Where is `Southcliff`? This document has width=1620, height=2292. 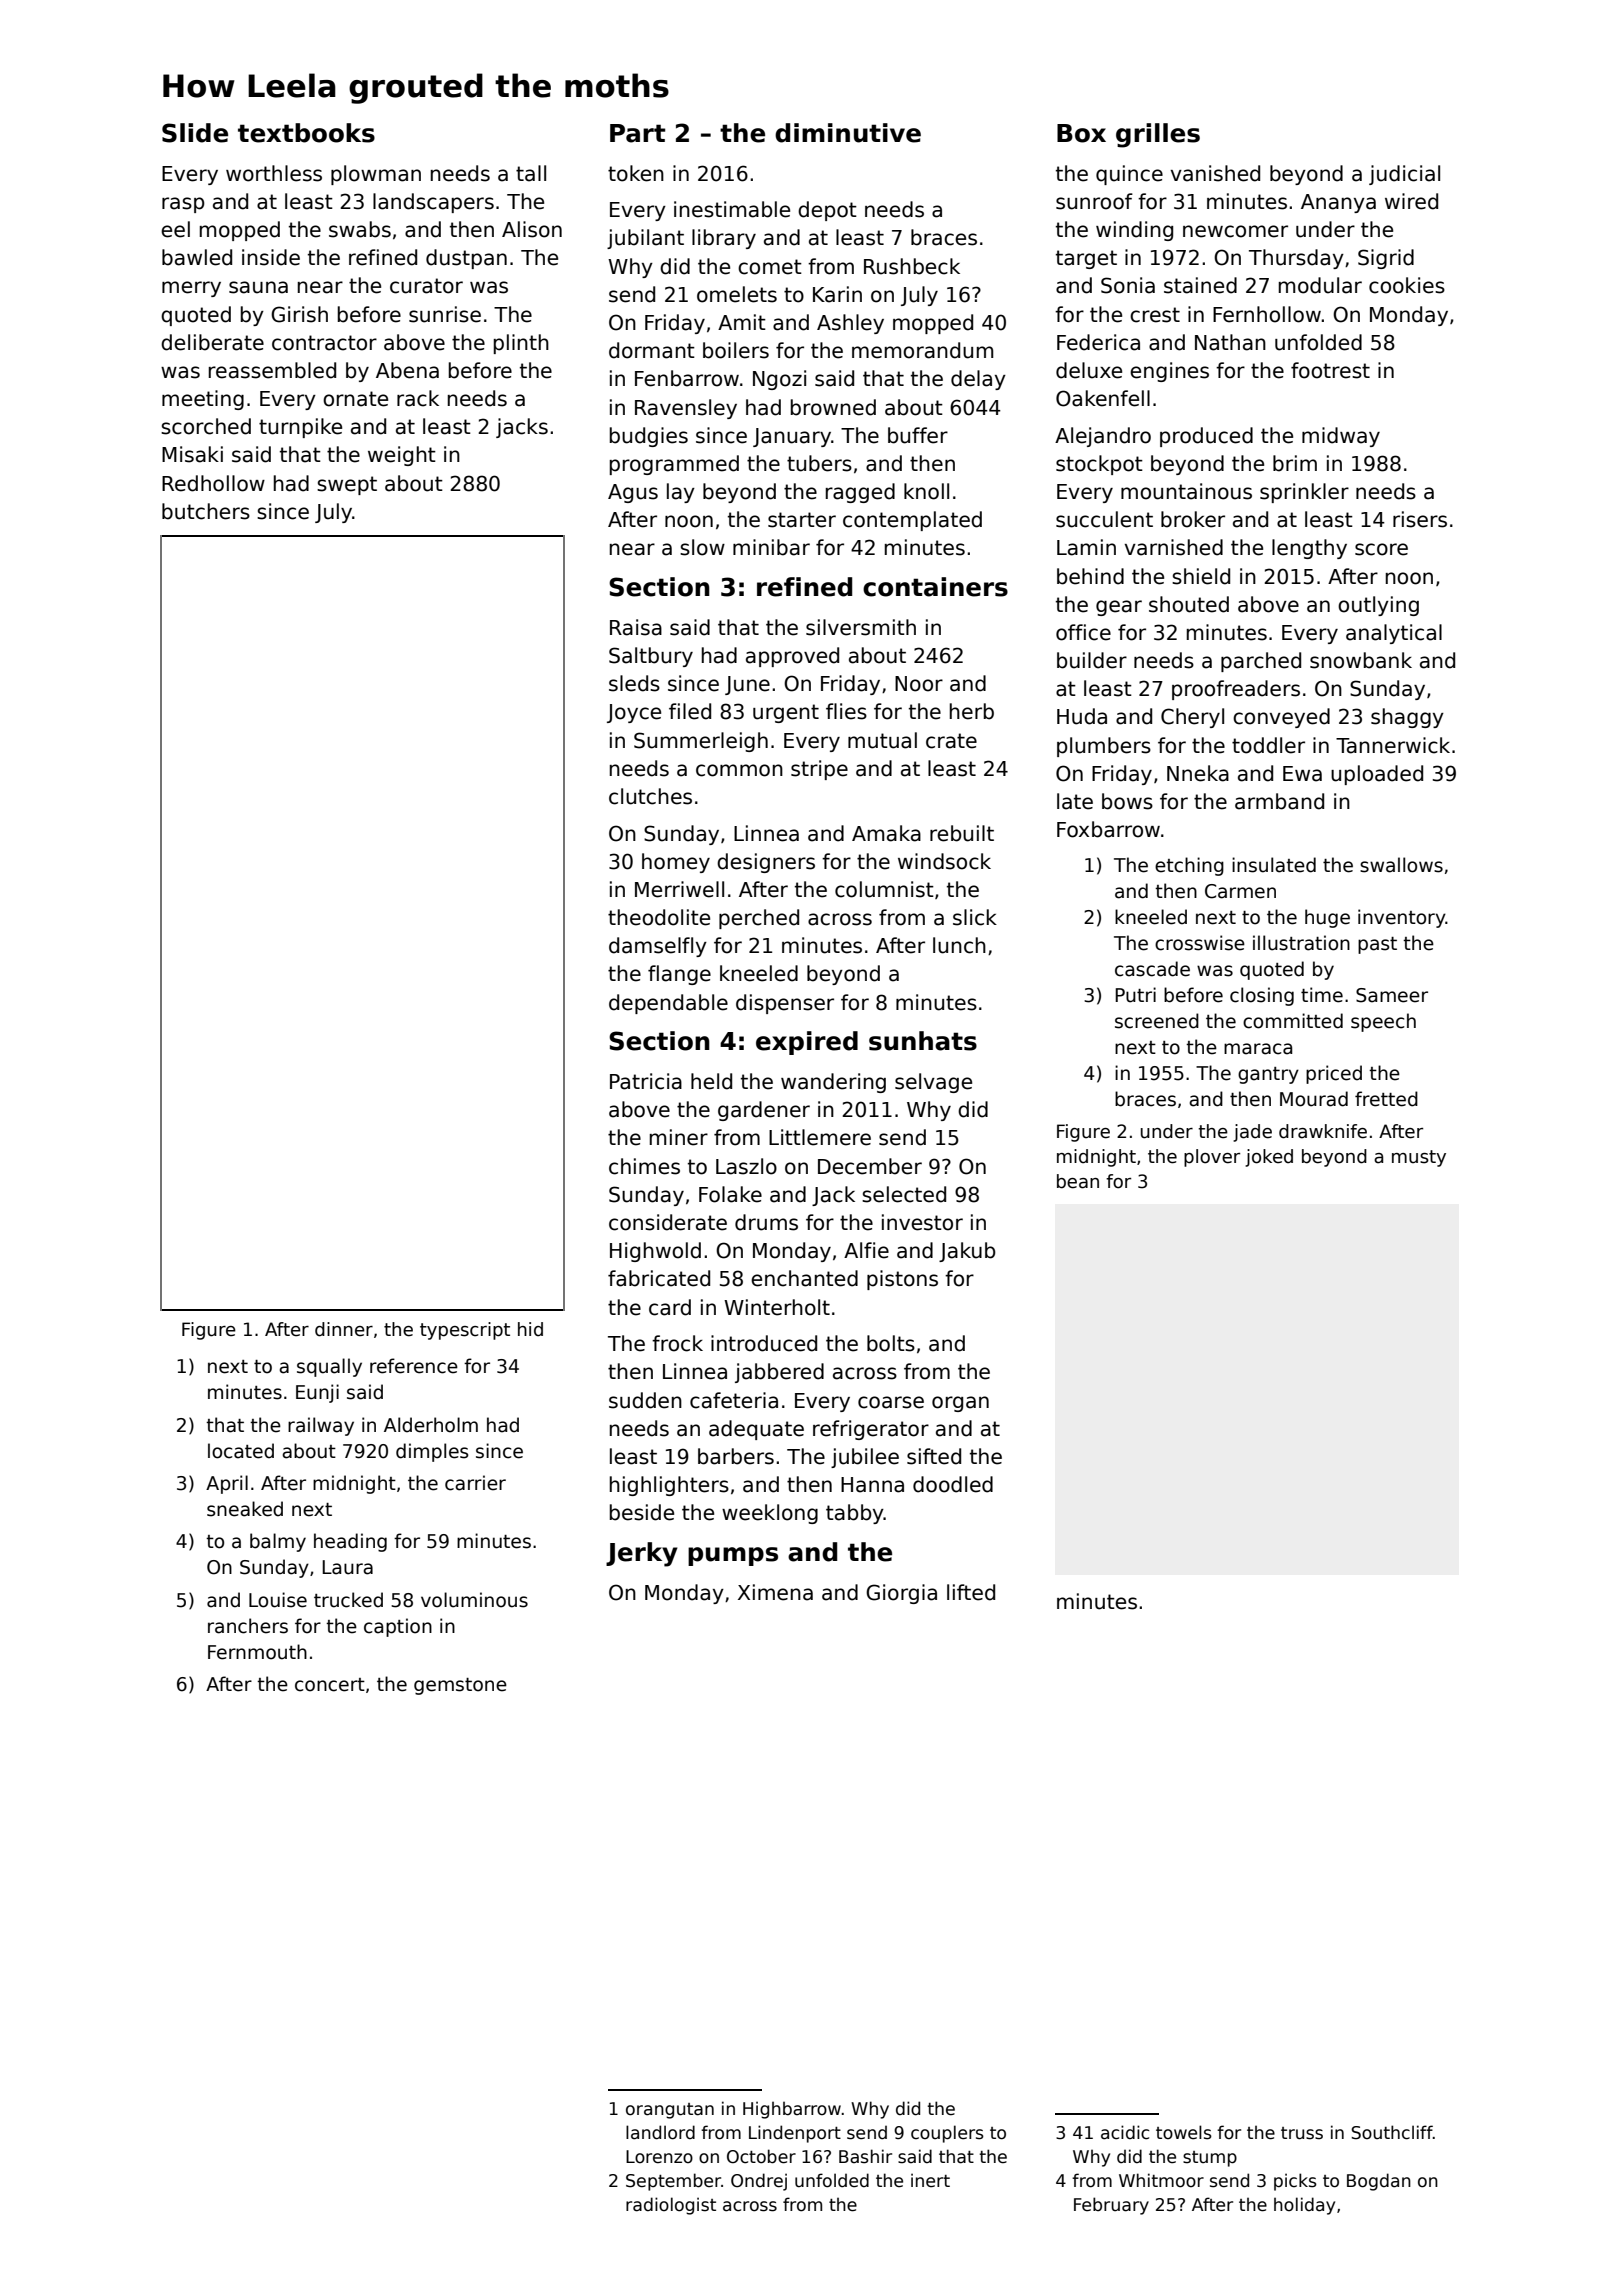
Southcliff is located at coordinates (1392, 2132).
